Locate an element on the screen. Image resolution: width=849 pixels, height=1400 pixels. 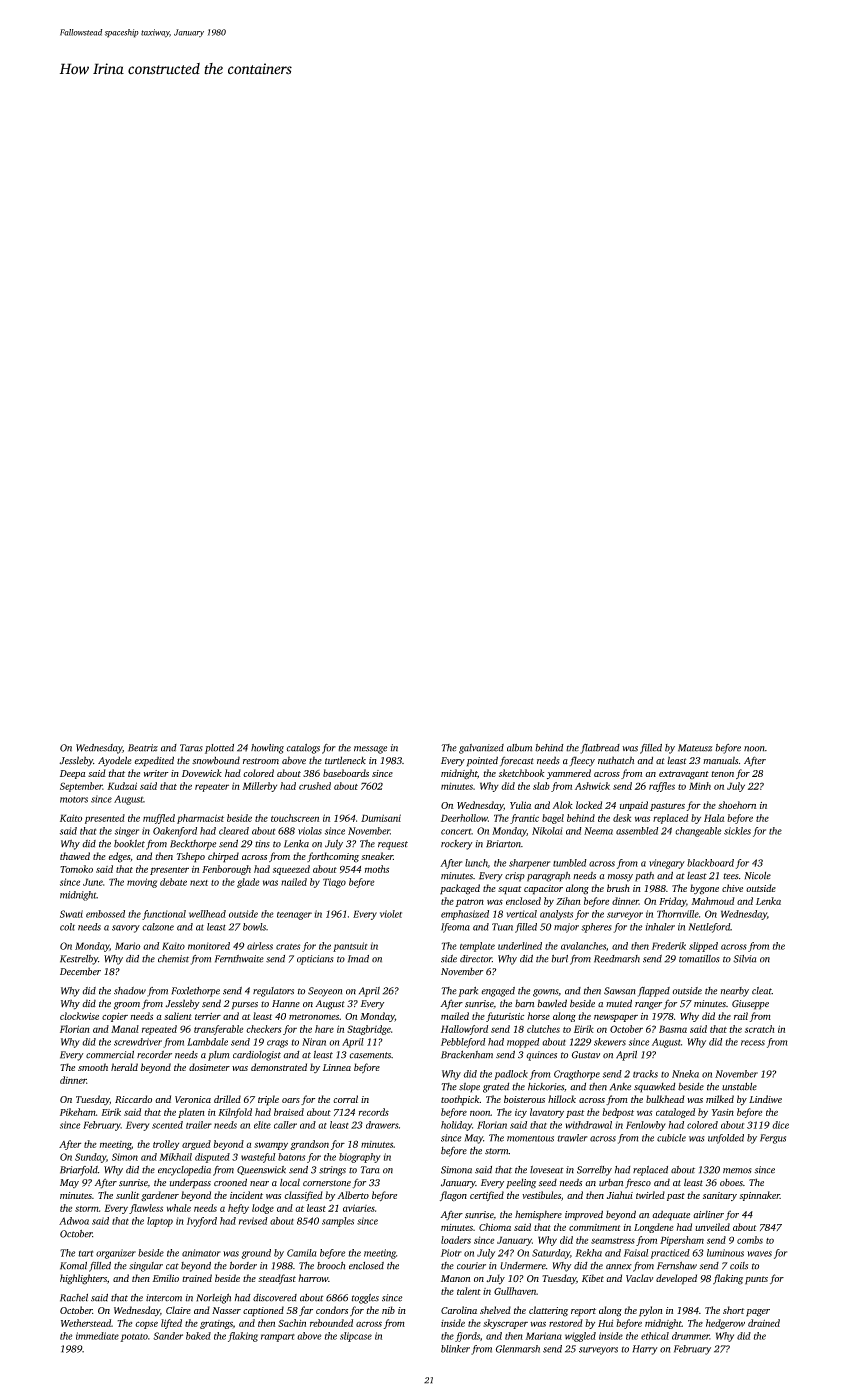
tart is located at coordinates (85, 1253).
